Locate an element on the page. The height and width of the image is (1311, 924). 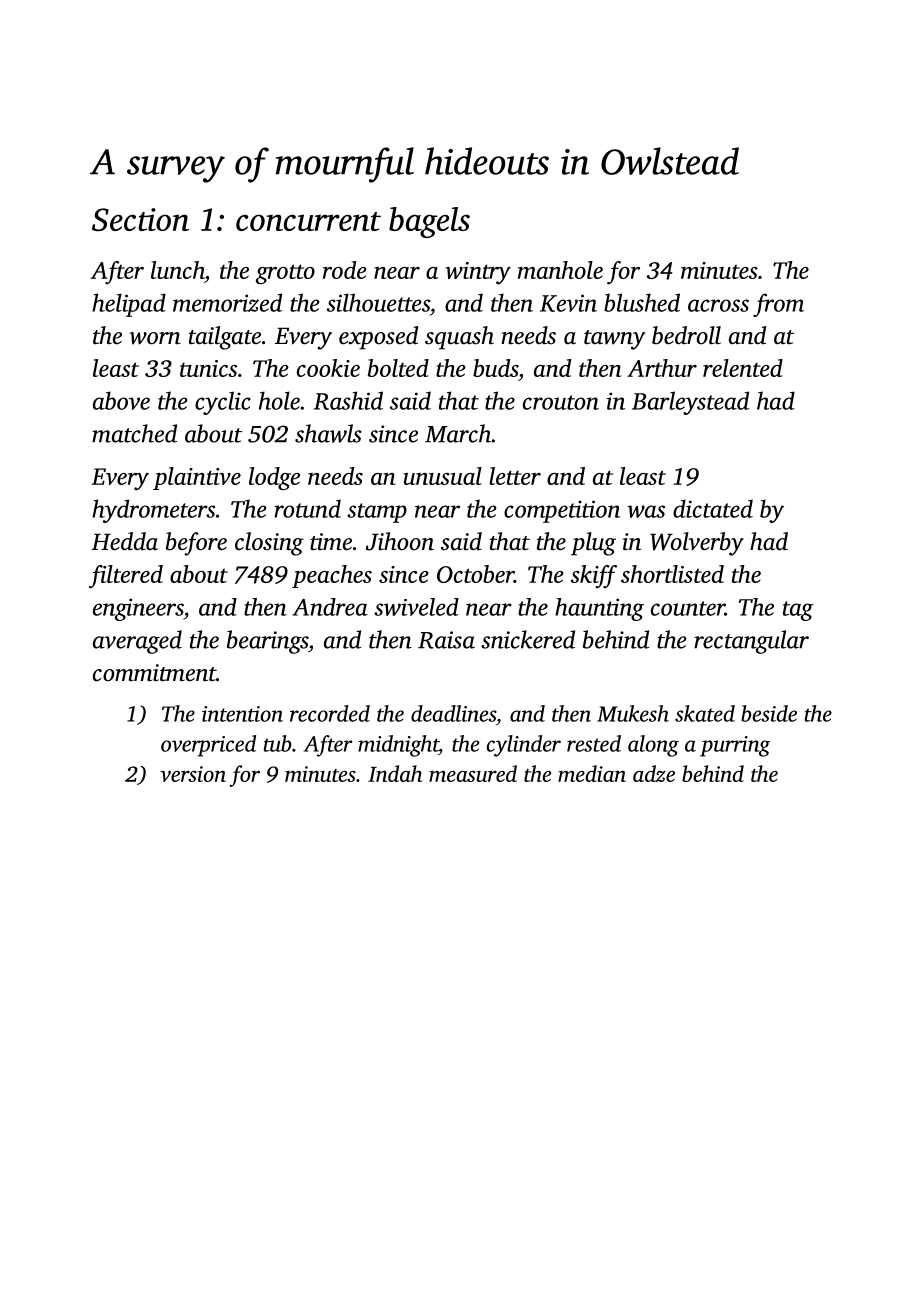
matched is located at coordinates (134, 433).
